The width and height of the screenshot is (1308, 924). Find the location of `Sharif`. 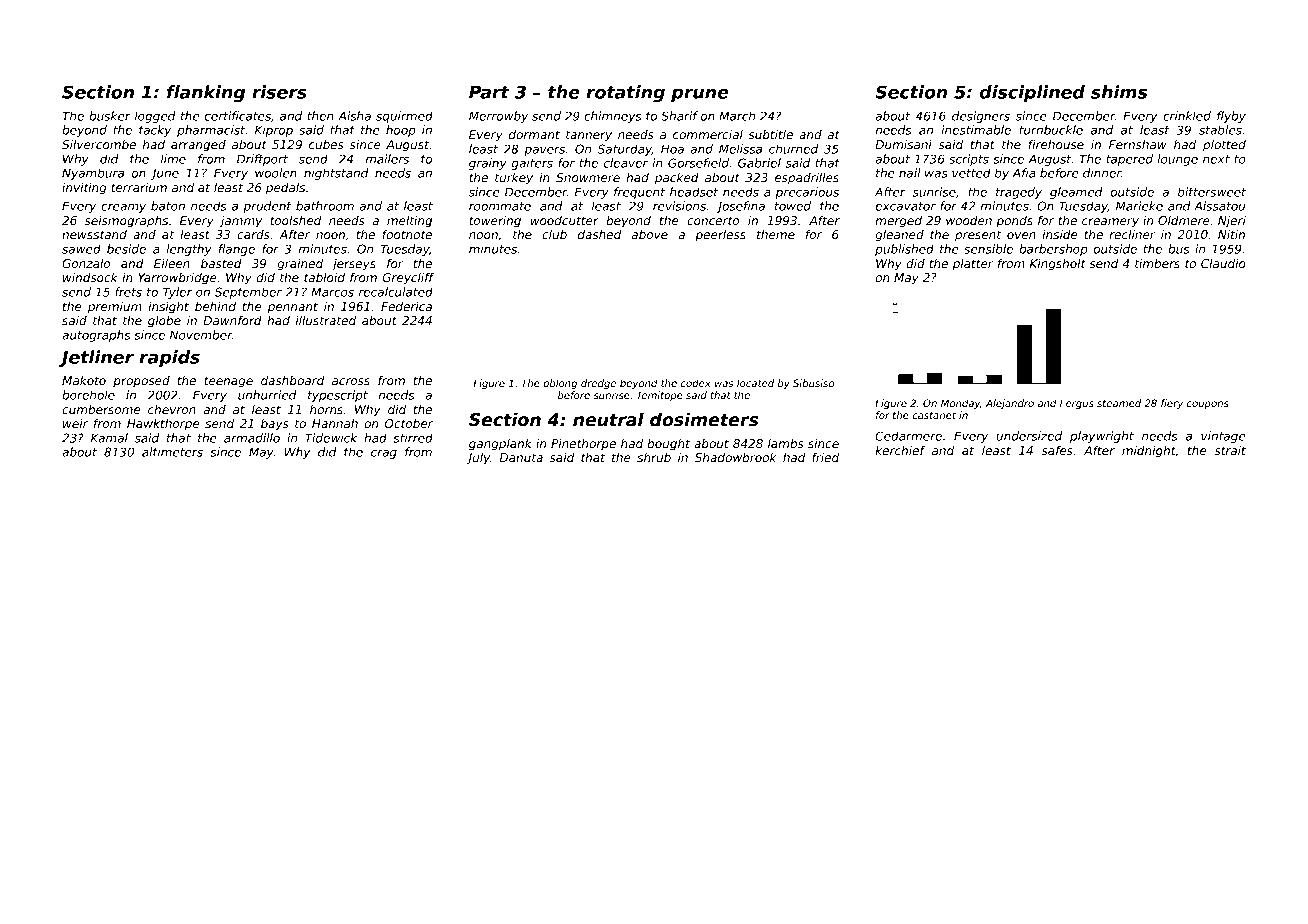

Sharif is located at coordinates (679, 116).
